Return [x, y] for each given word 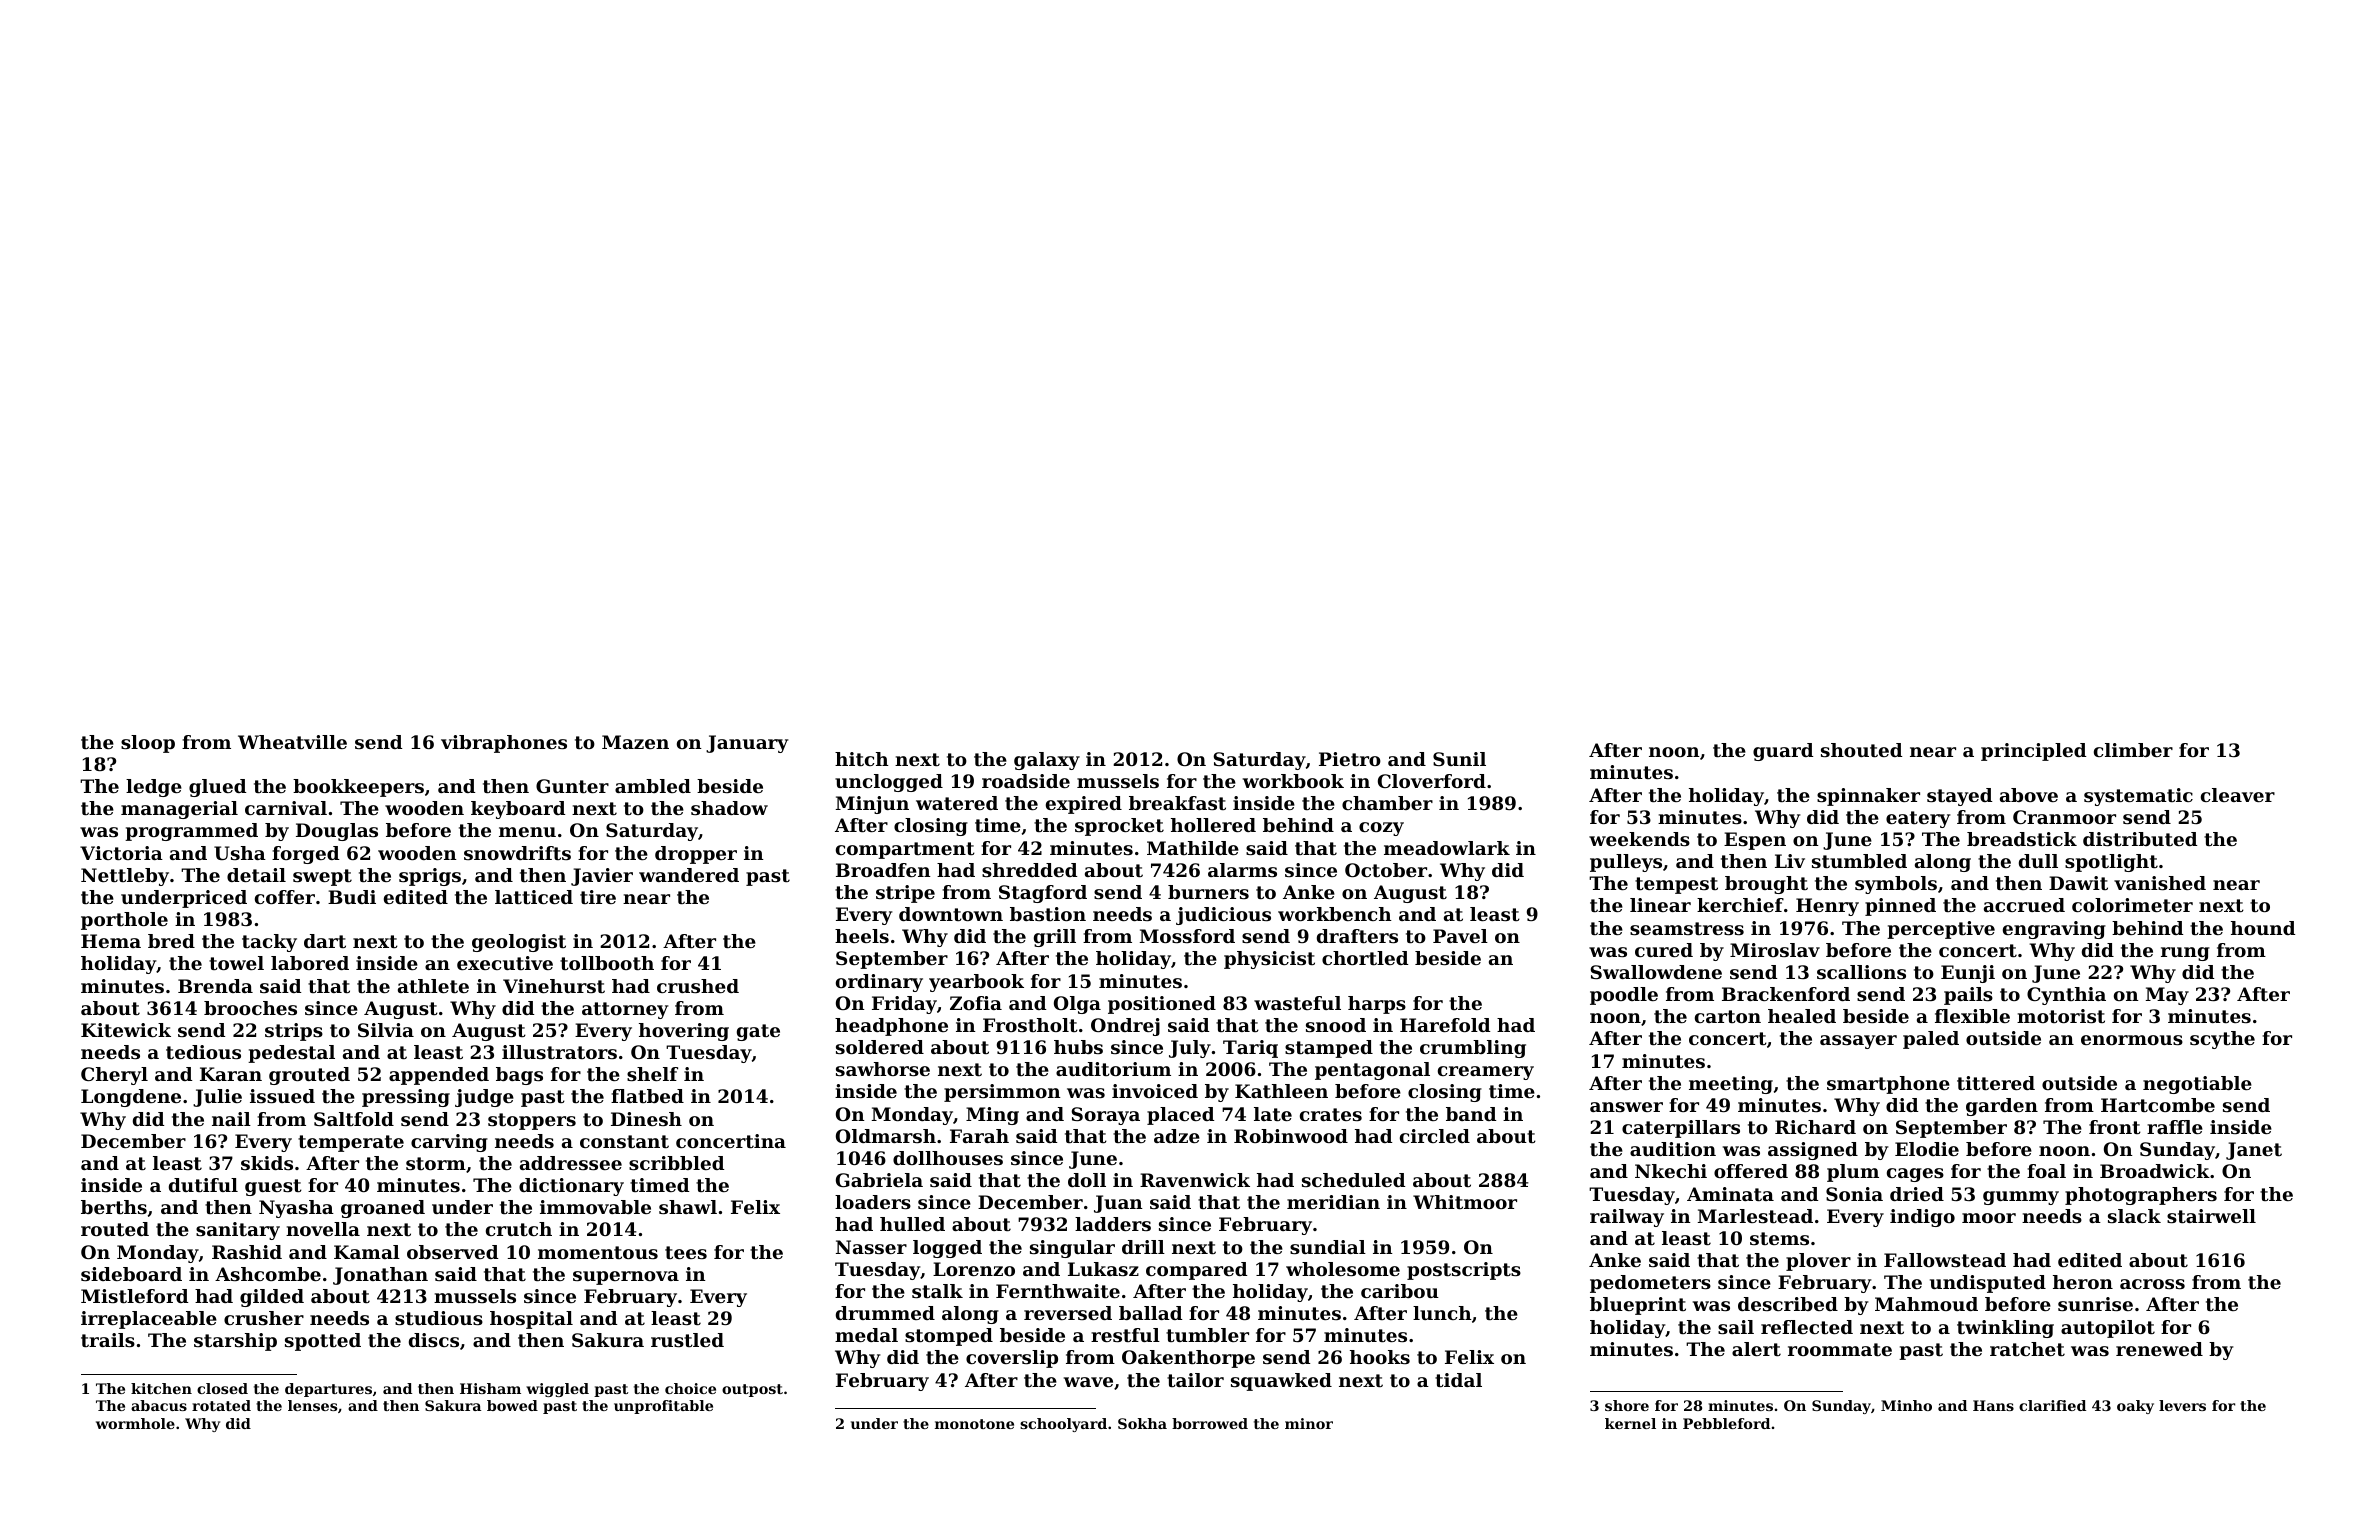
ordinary [879, 983]
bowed [512, 1405]
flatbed [647, 1096]
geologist [519, 943]
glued [217, 788]
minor [1309, 1423]
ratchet [2027, 1349]
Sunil [1459, 759]
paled [1931, 1040]
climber [2133, 750]
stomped [949, 1337]
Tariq [1250, 1049]
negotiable [2197, 1085]
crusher [264, 1318]
